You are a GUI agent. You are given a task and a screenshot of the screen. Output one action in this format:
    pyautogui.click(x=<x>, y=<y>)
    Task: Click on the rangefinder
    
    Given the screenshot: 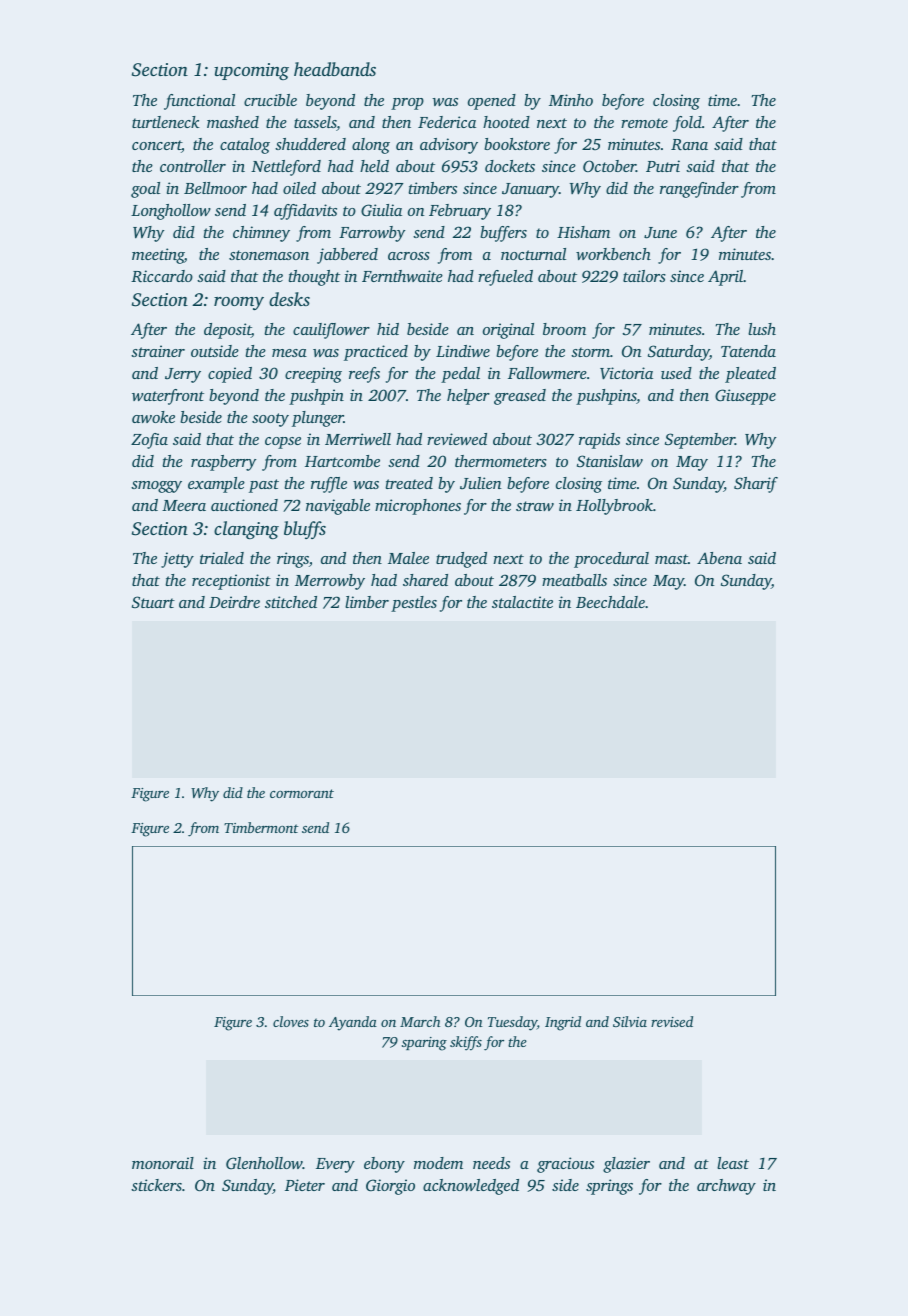 What is the action you would take?
    pyautogui.click(x=699, y=190)
